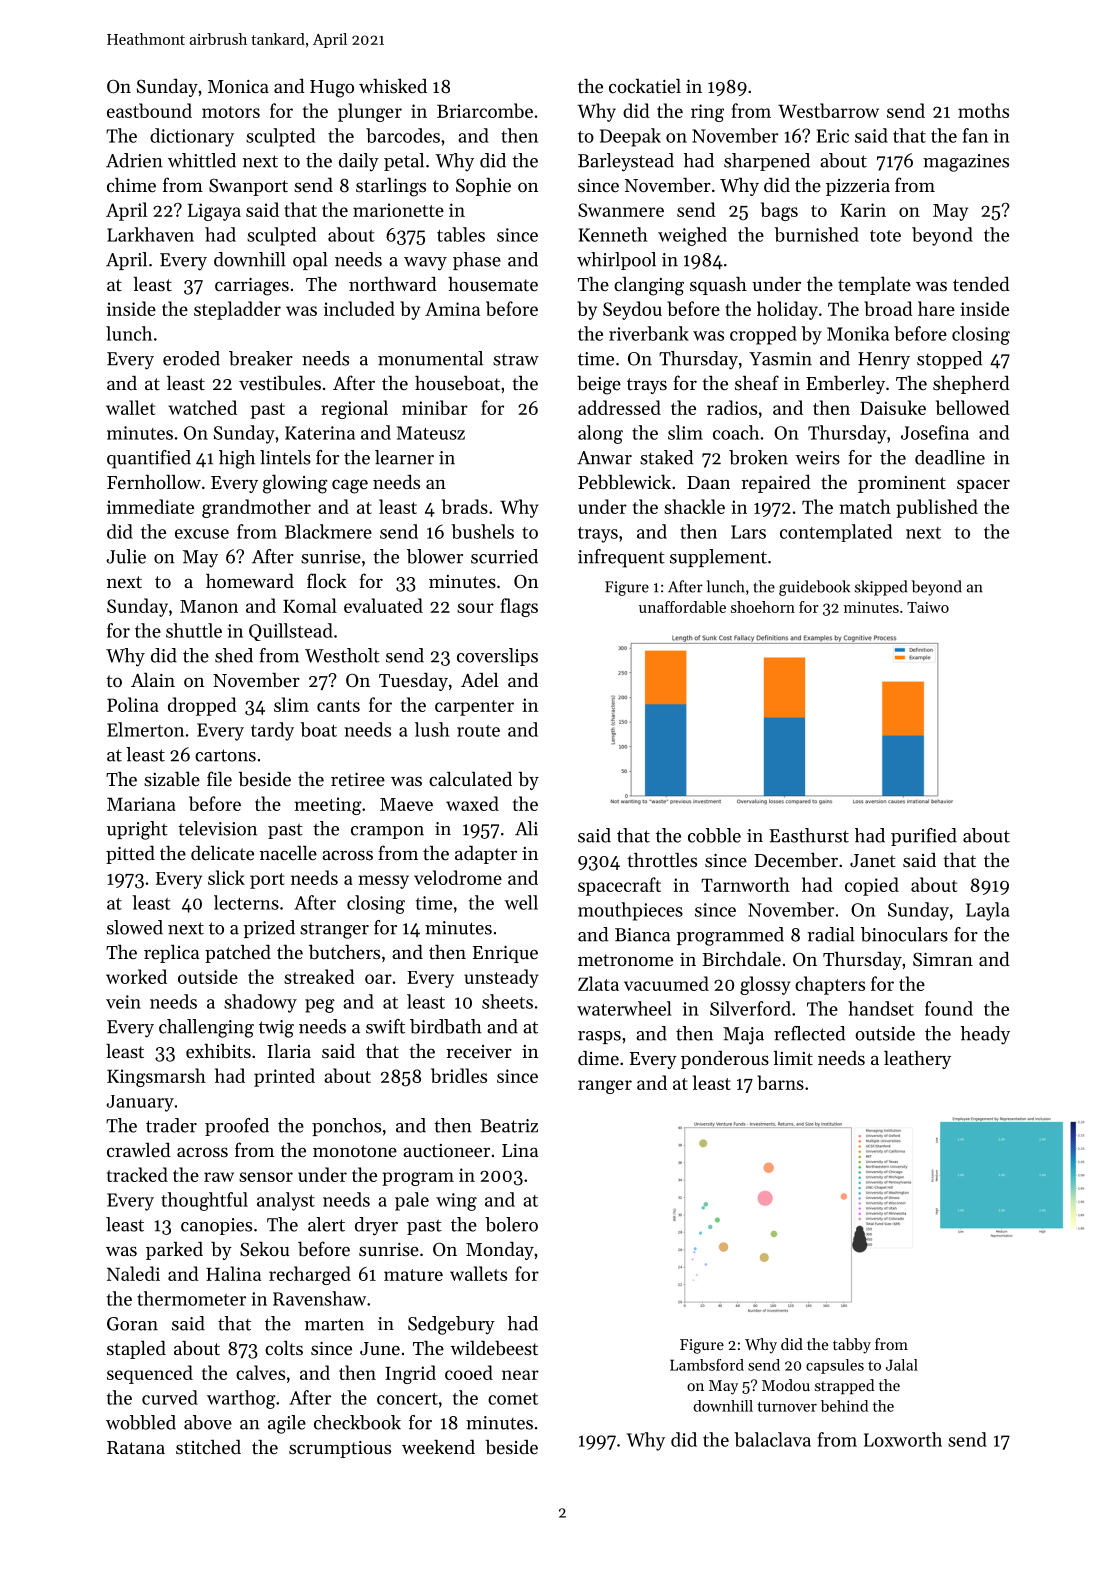 This image has width=1116, height=1578. Describe the element at coordinates (237, 310) in the image. I see `stepladder` at that location.
